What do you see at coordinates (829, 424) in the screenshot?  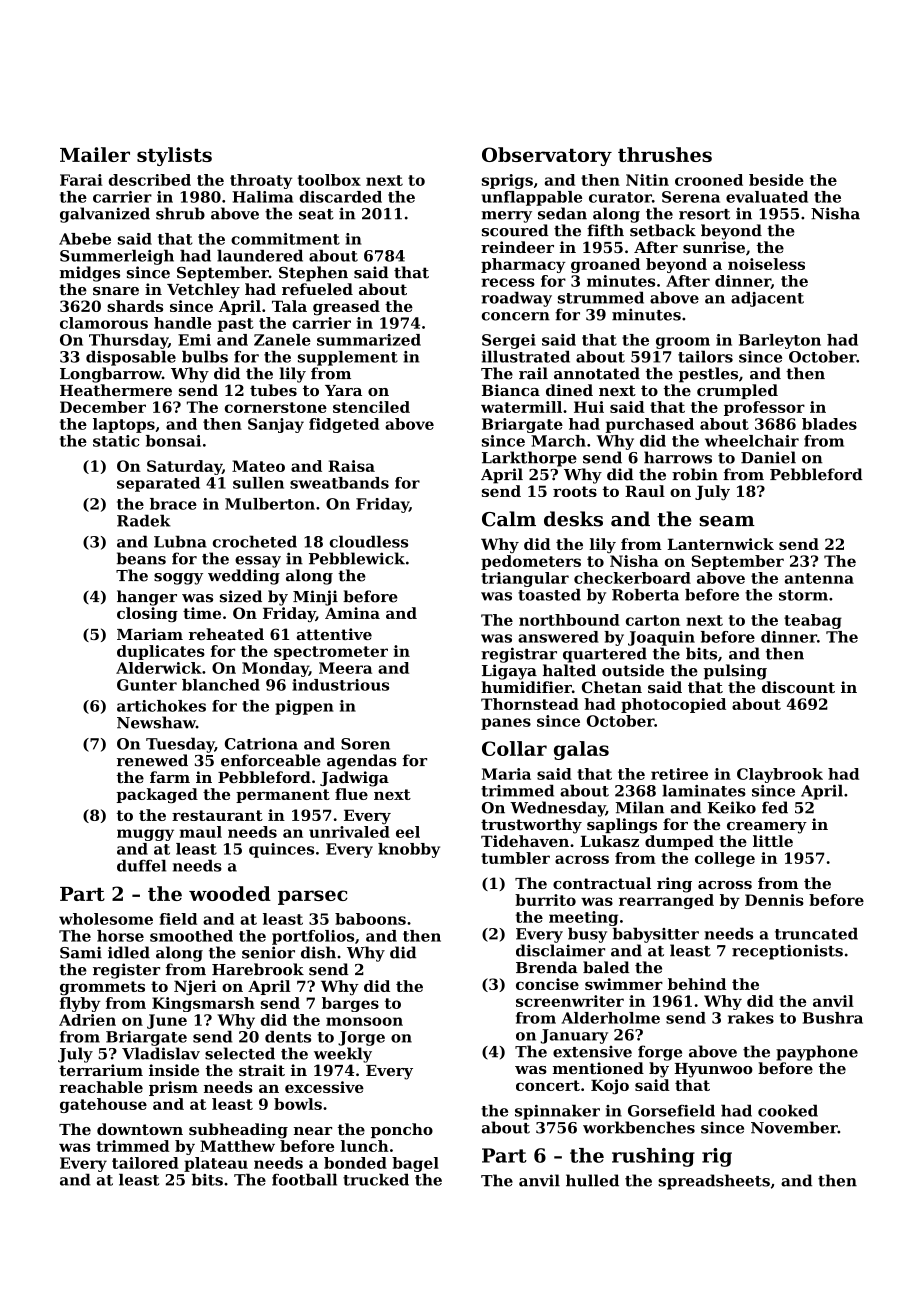 I see `blades` at bounding box center [829, 424].
